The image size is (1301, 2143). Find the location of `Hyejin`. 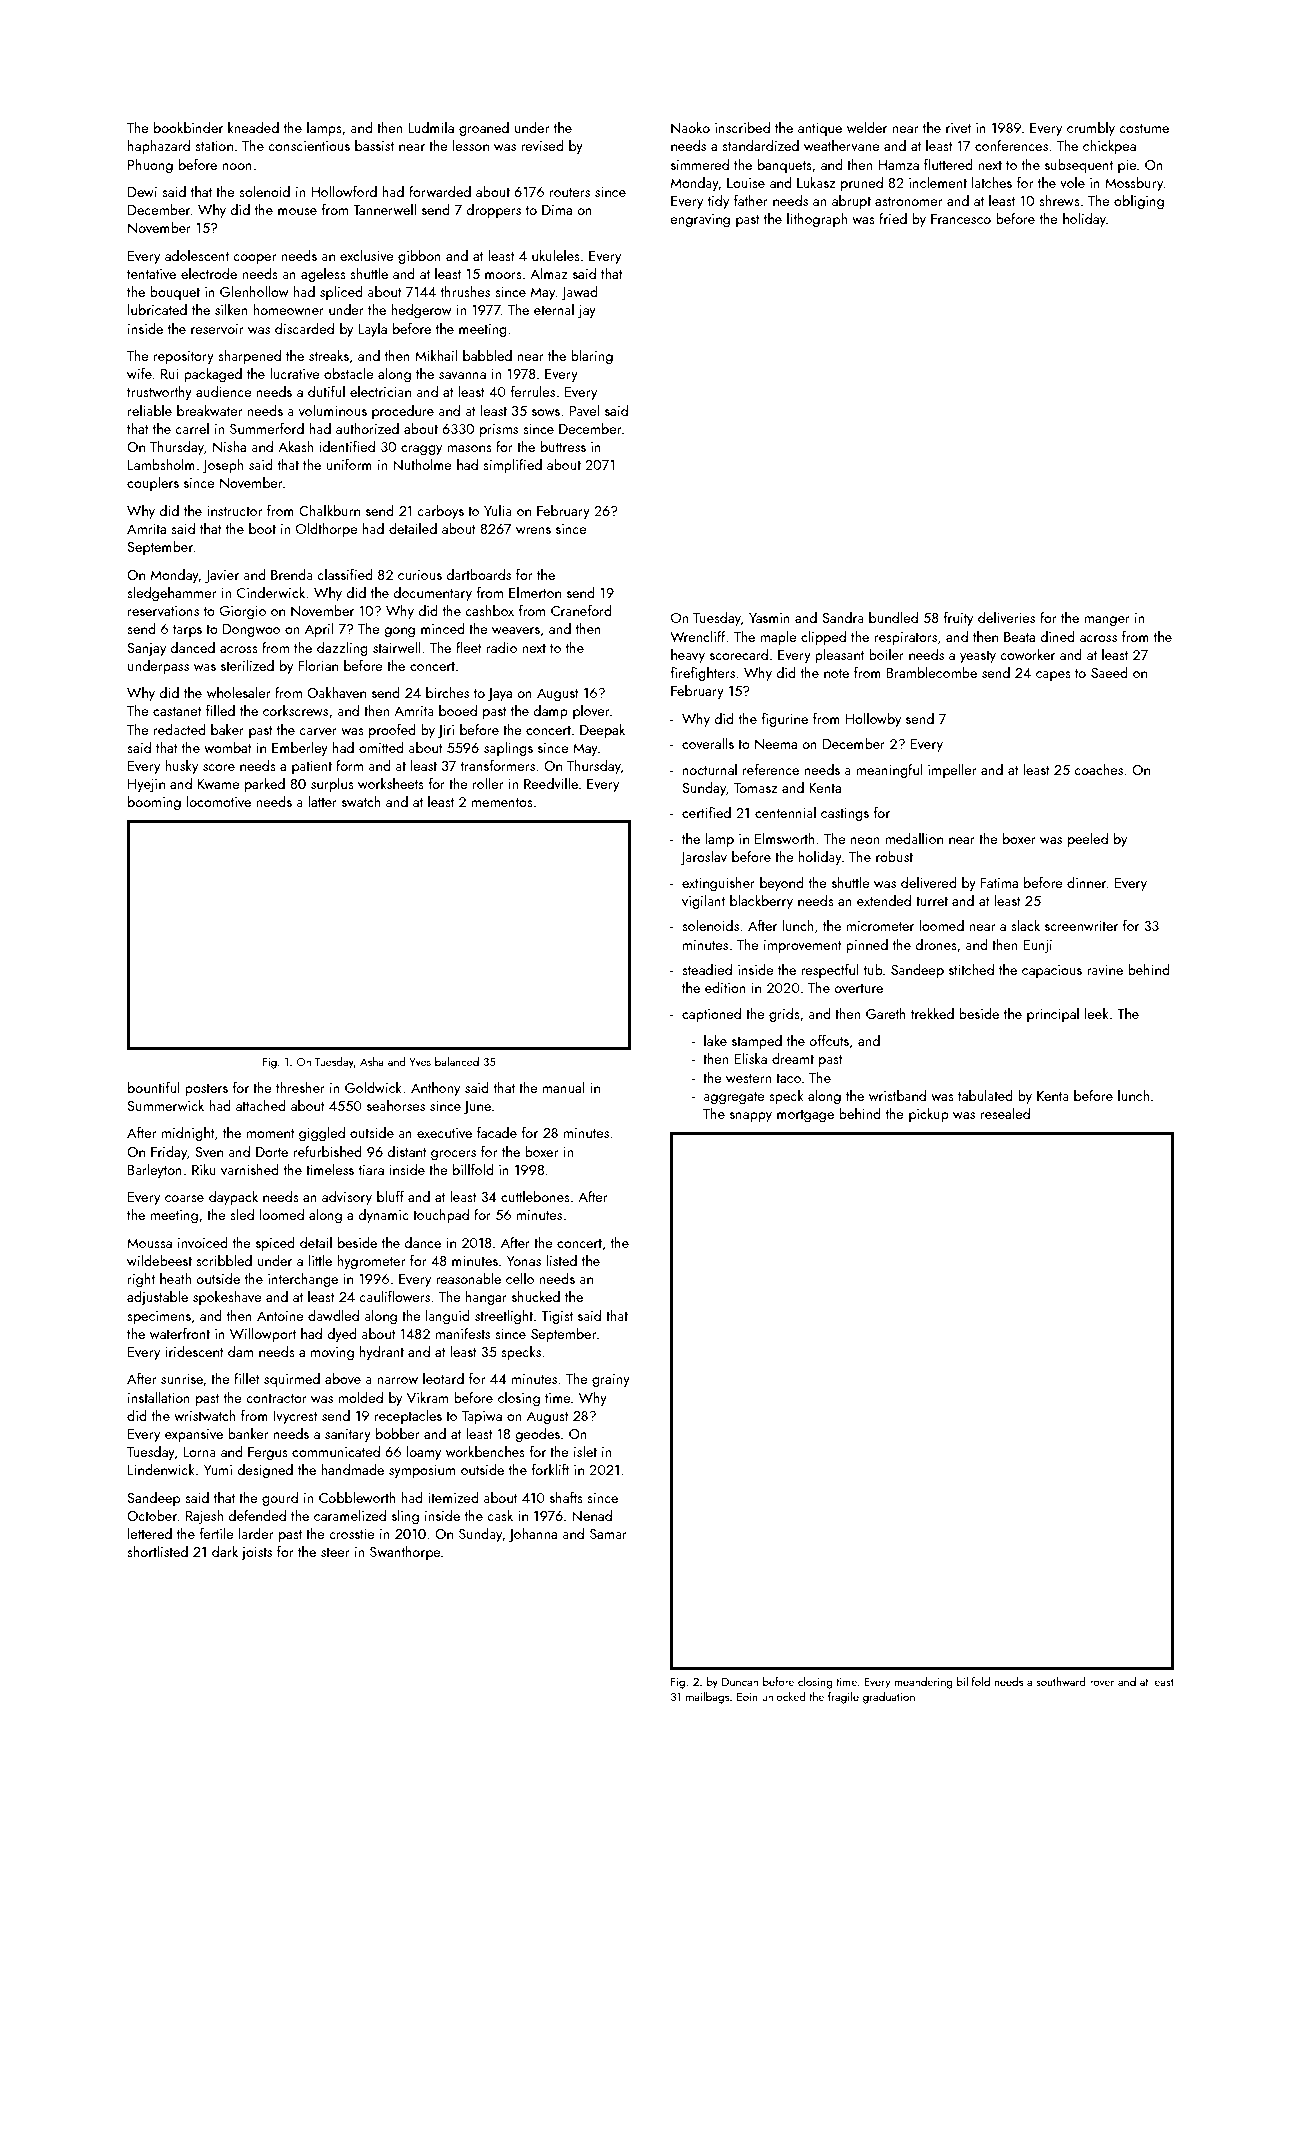

Hyejin is located at coordinates (146, 785).
